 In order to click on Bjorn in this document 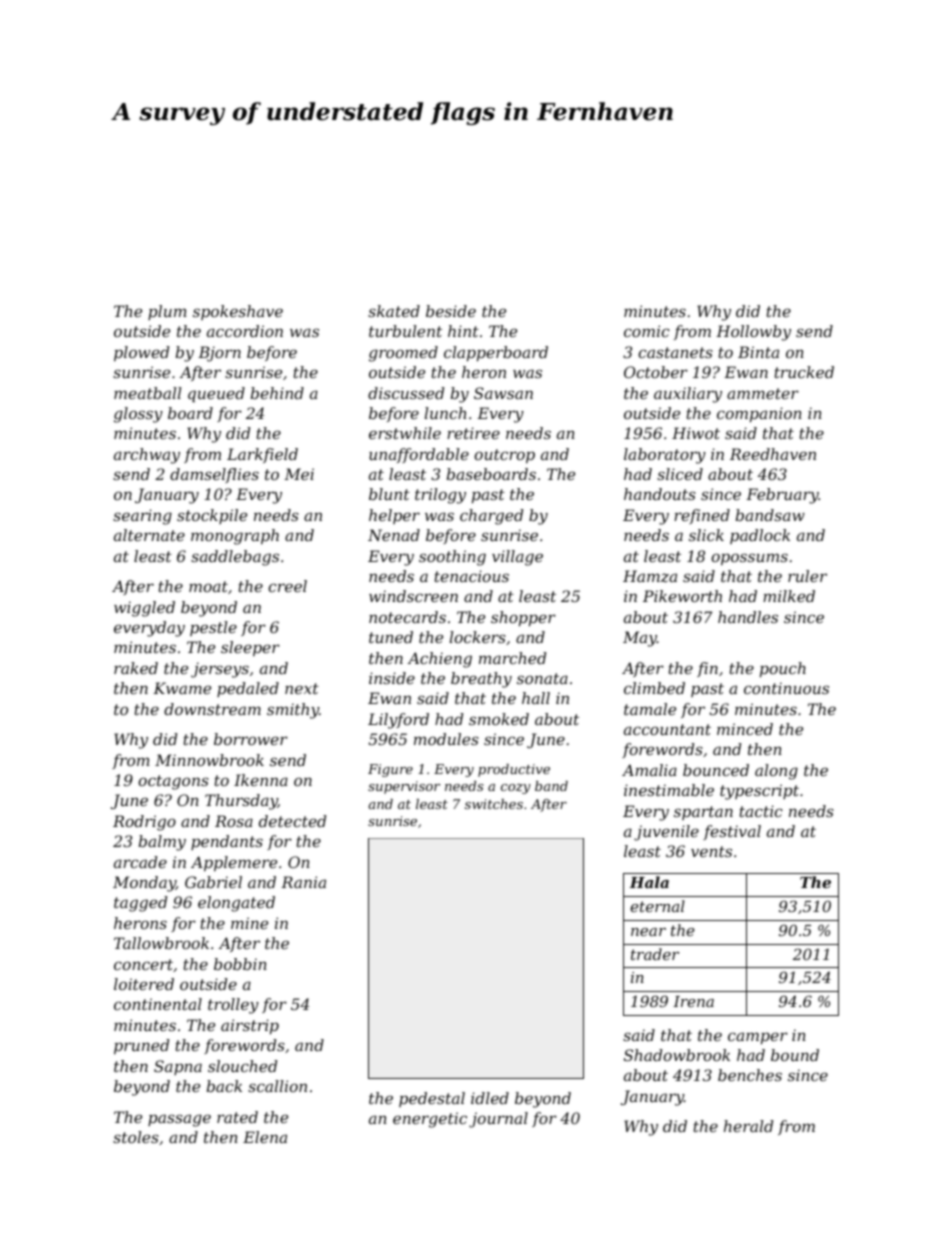, I will do `click(219, 354)`.
